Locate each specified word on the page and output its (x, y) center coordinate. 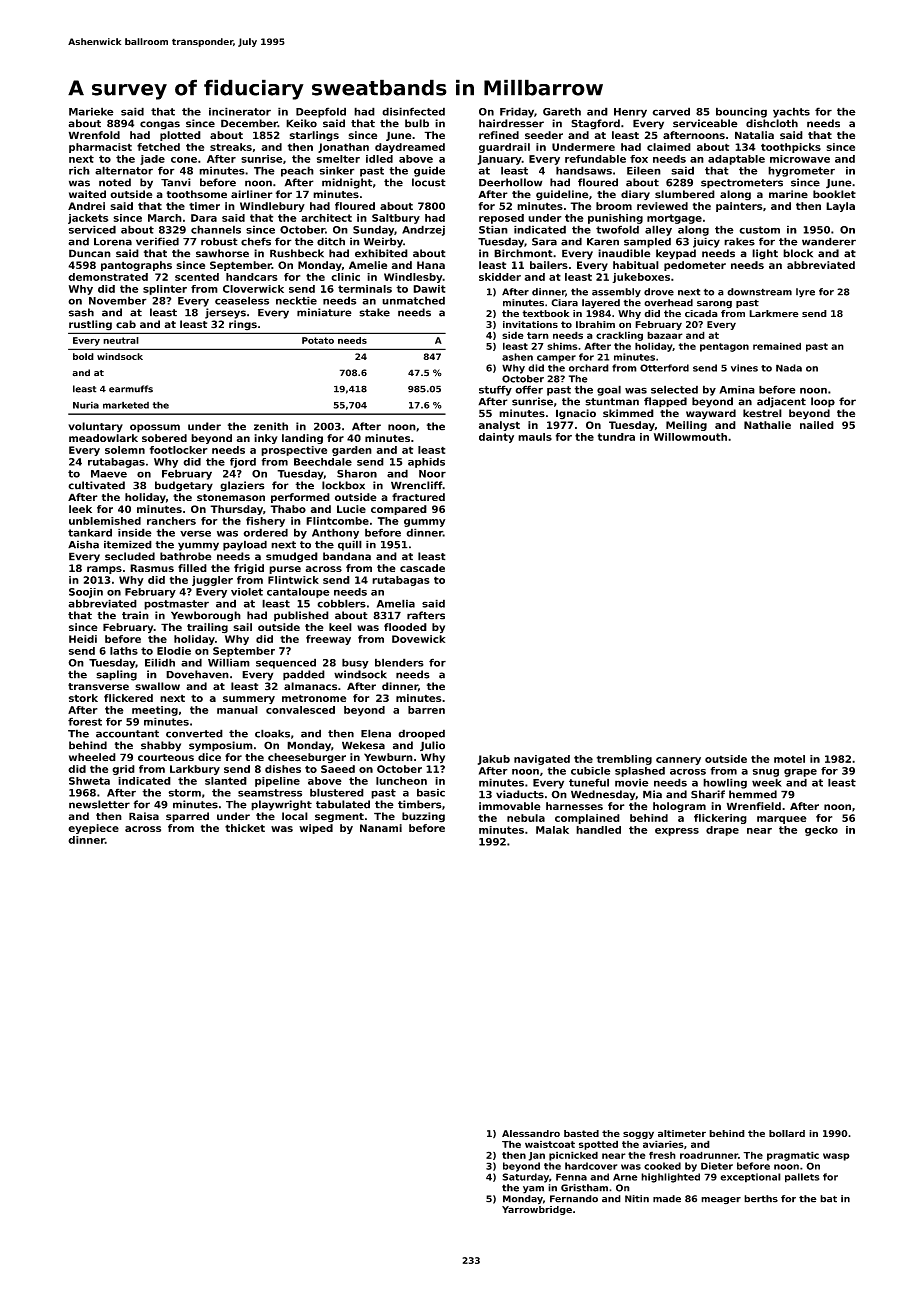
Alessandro (531, 1133)
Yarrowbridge (537, 1210)
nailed (817, 425)
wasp (836, 1157)
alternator (124, 170)
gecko (821, 831)
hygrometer (801, 171)
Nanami (381, 828)
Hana (431, 265)
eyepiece (93, 829)
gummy (424, 523)
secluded (130, 556)
